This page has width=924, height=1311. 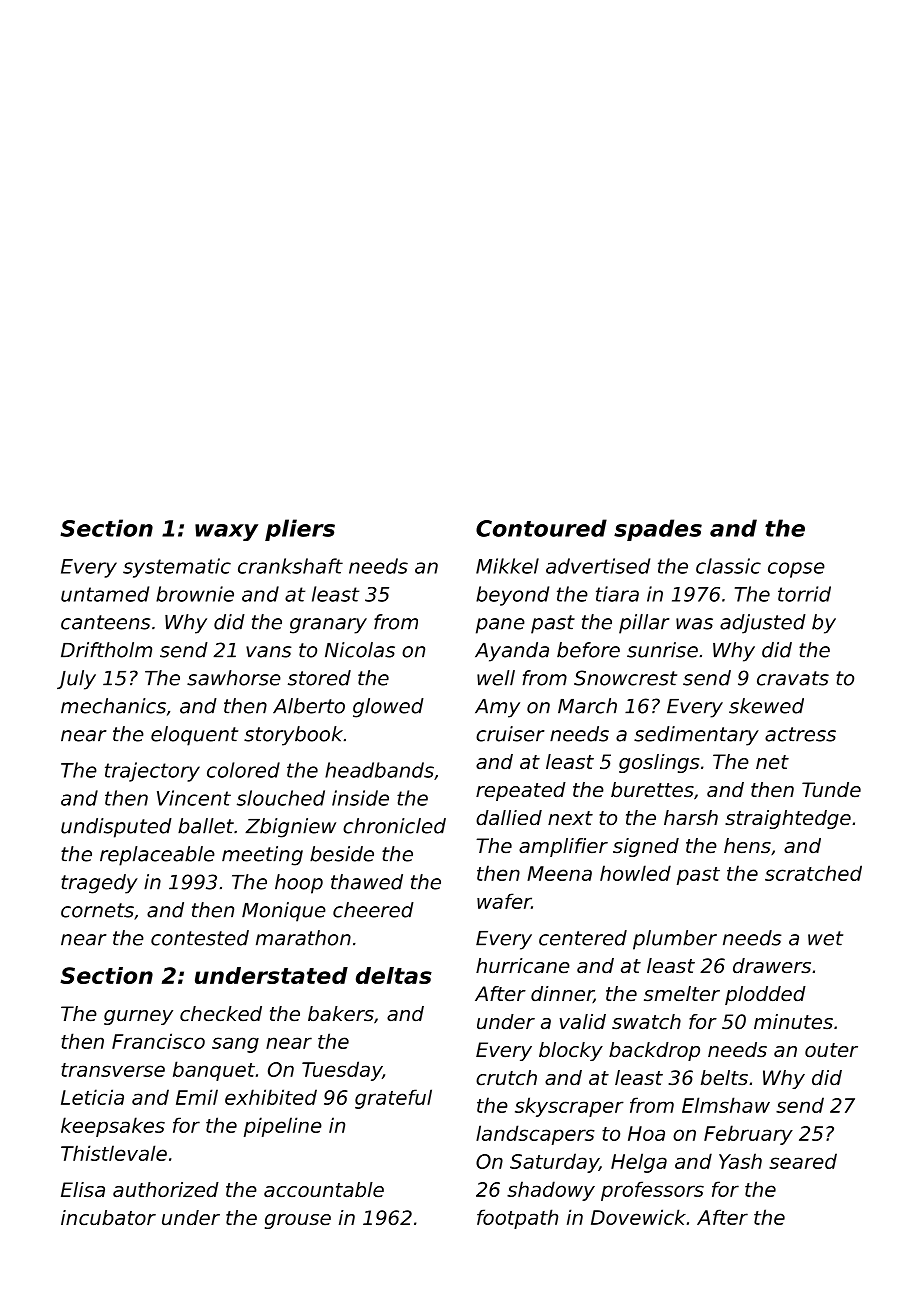 I want to click on scratched, so click(x=813, y=873).
